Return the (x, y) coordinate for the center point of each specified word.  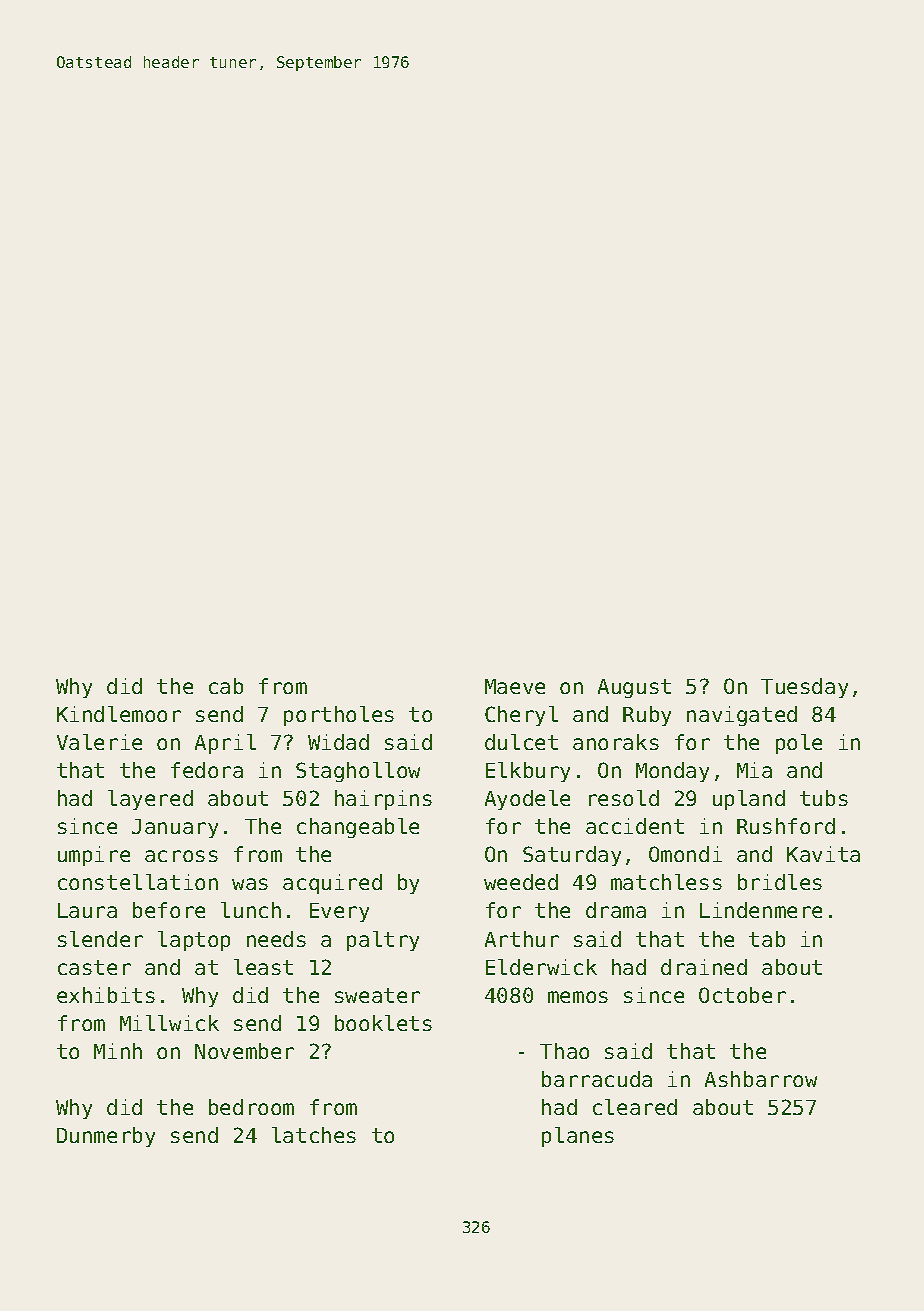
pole (799, 744)
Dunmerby (106, 1137)
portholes (339, 716)
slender (100, 939)
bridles (780, 882)
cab (226, 686)
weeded (521, 882)
